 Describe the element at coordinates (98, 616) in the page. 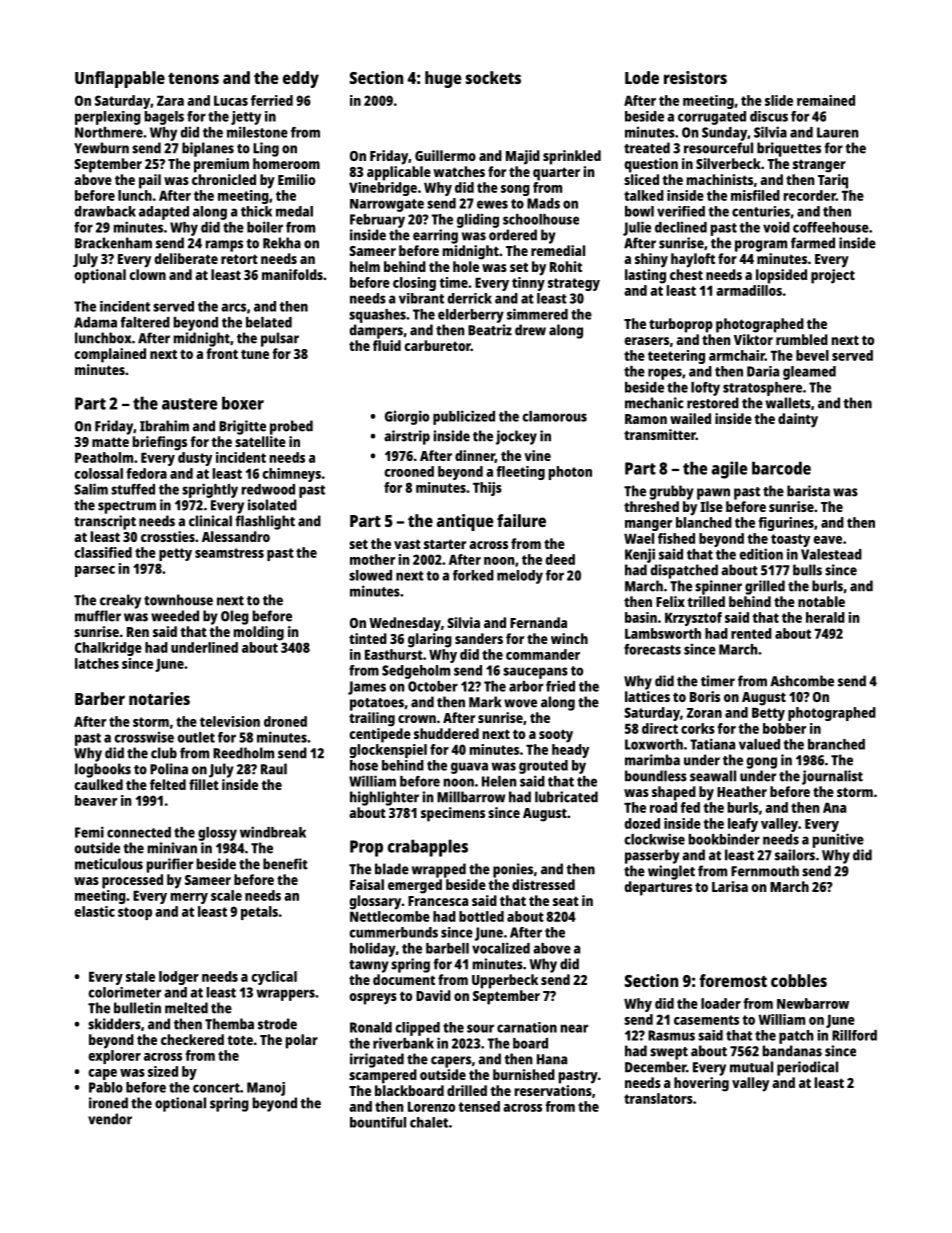

I see `muffler` at that location.
